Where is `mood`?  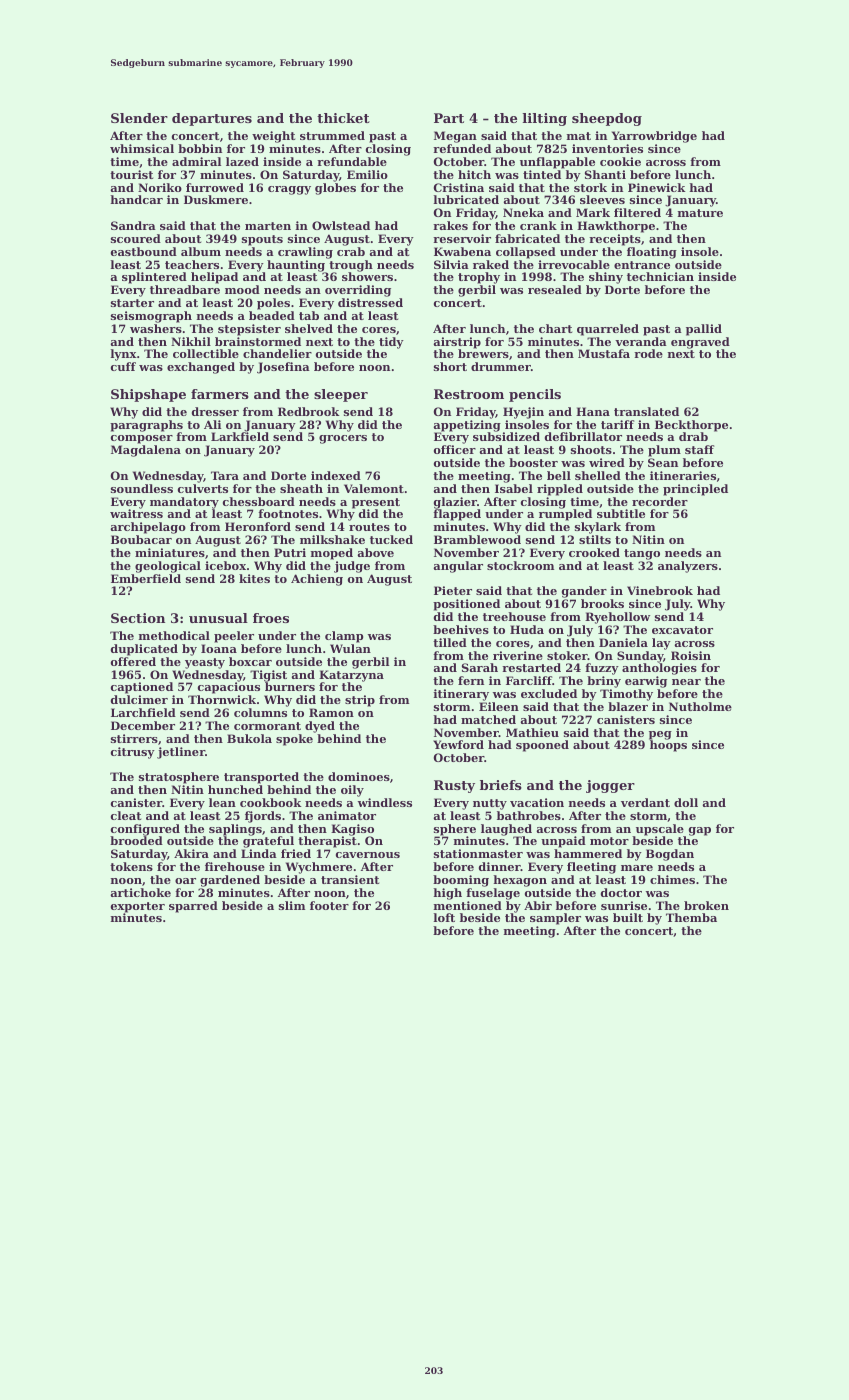
mood is located at coordinates (242, 289).
